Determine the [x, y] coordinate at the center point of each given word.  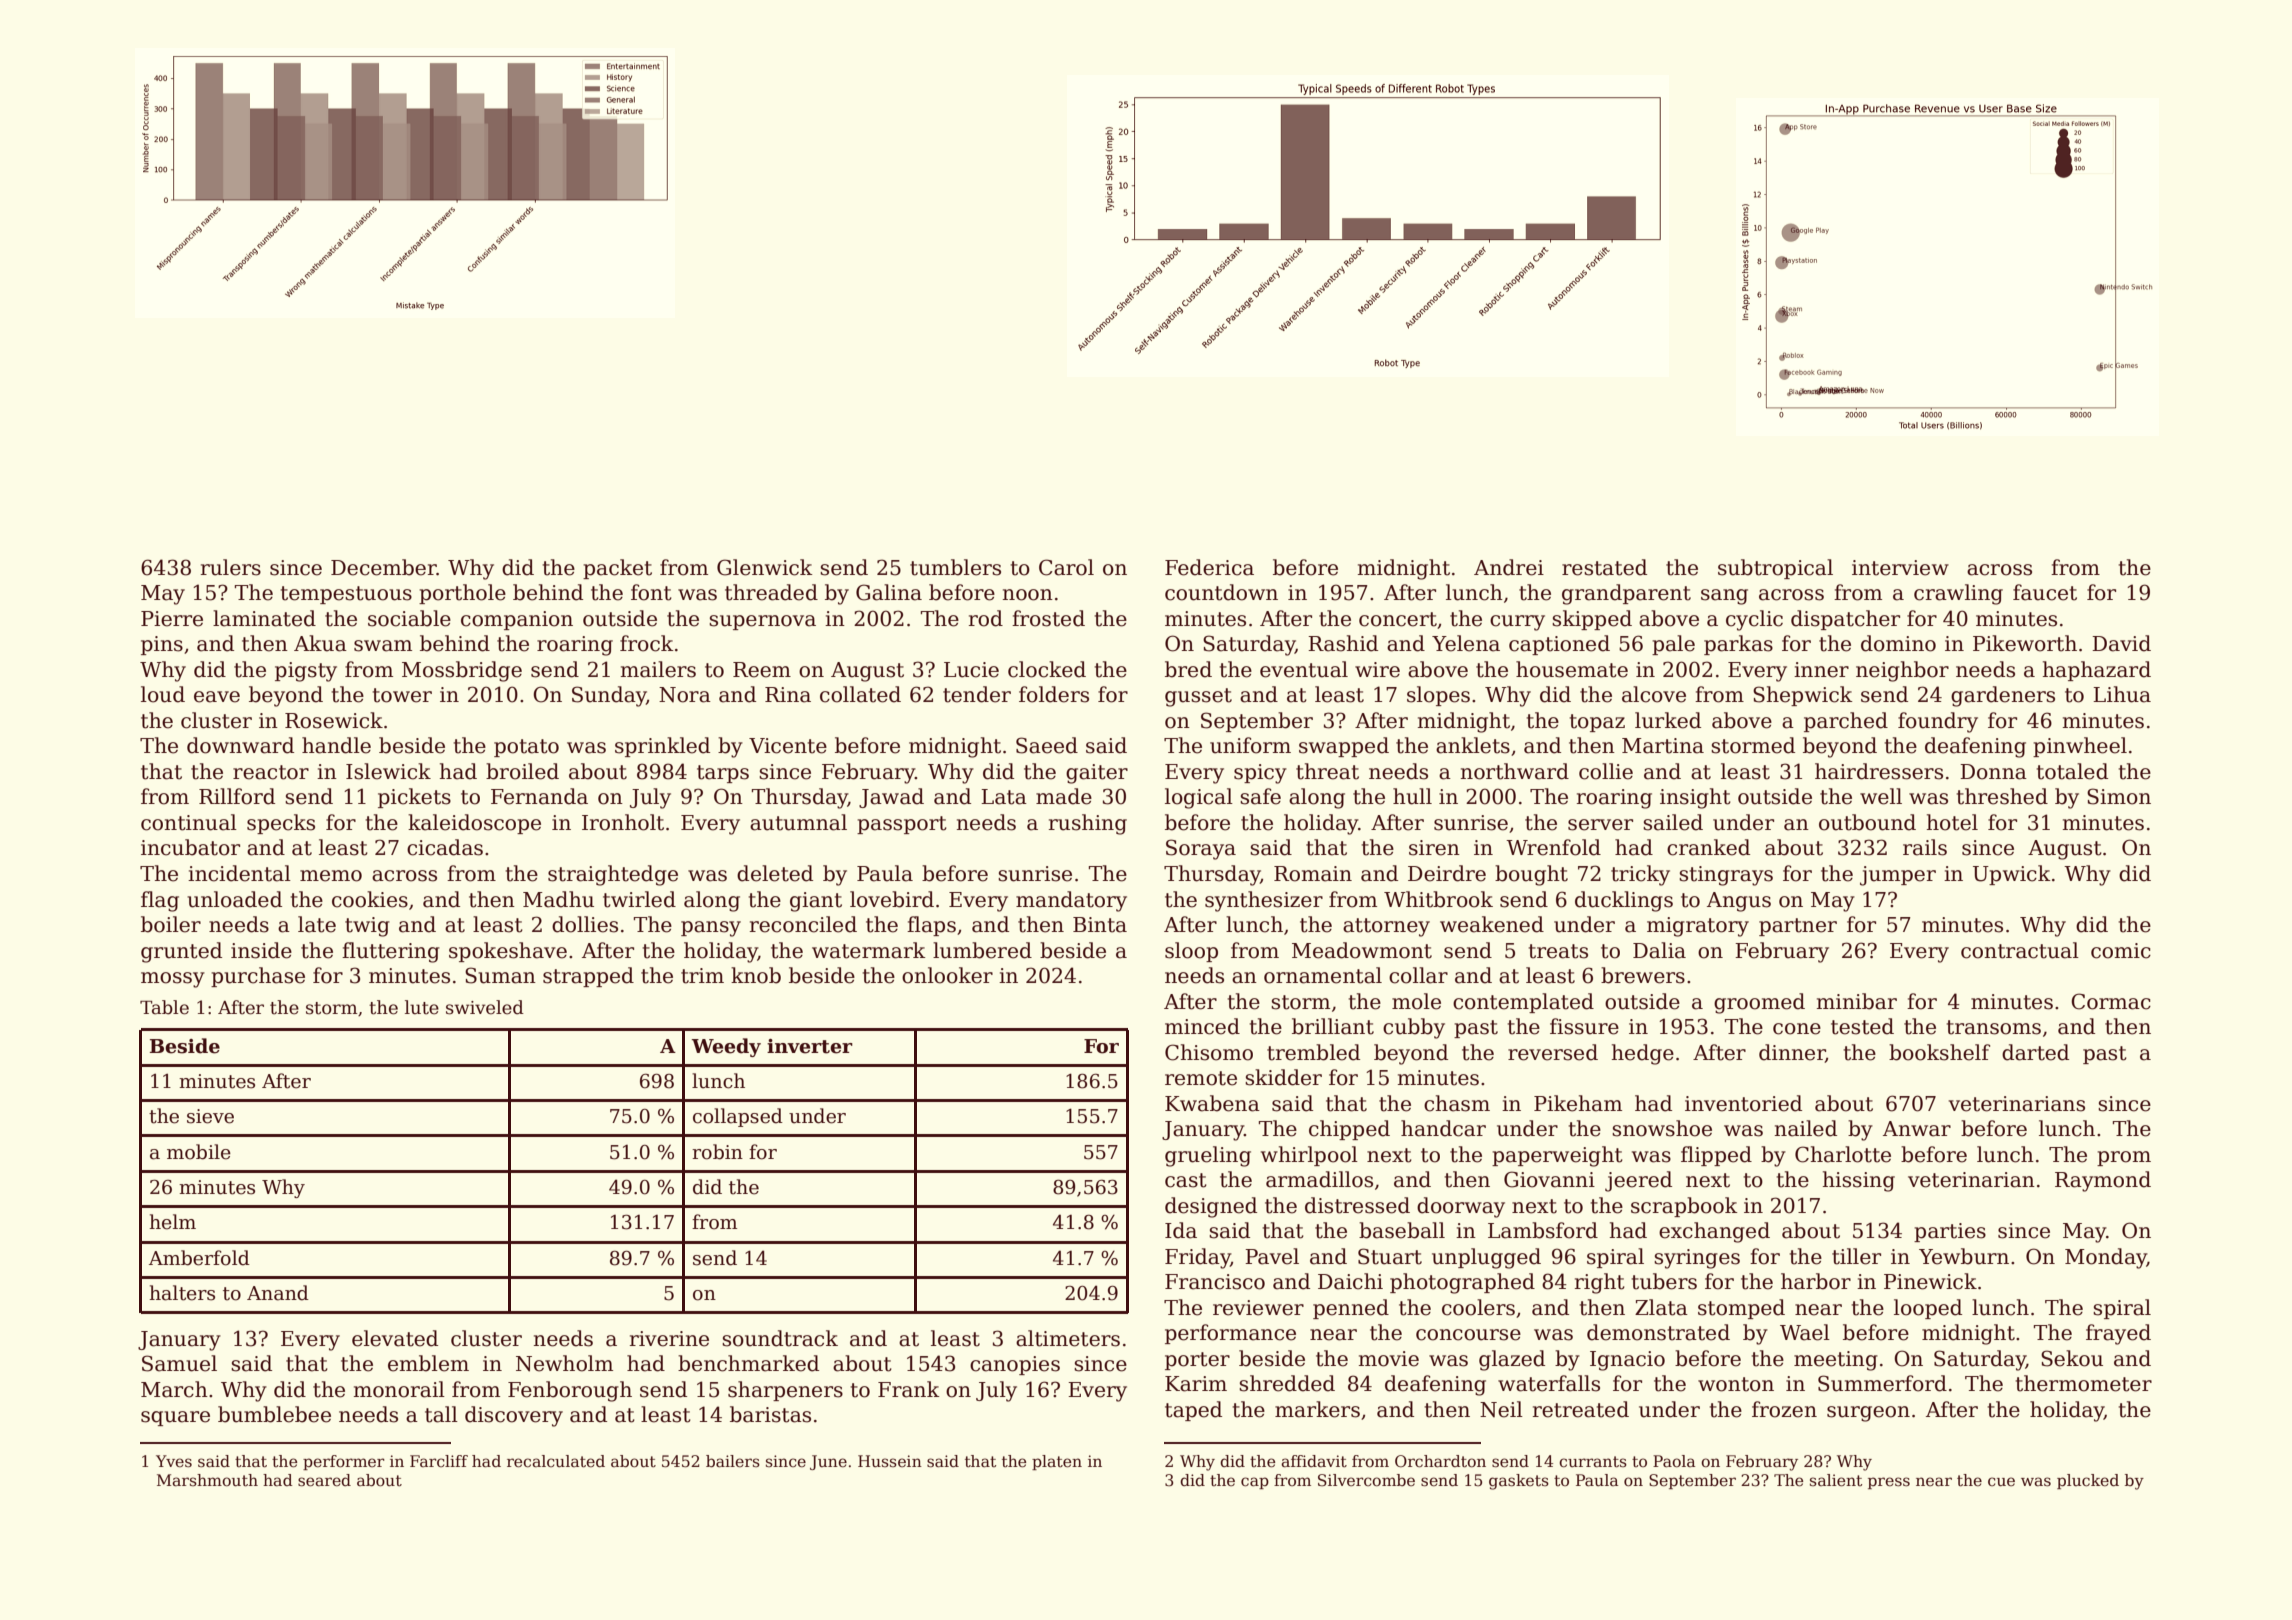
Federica [1209, 567]
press [1889, 1483]
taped [1193, 1411]
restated [1604, 567]
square [175, 1418]
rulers [231, 567]
